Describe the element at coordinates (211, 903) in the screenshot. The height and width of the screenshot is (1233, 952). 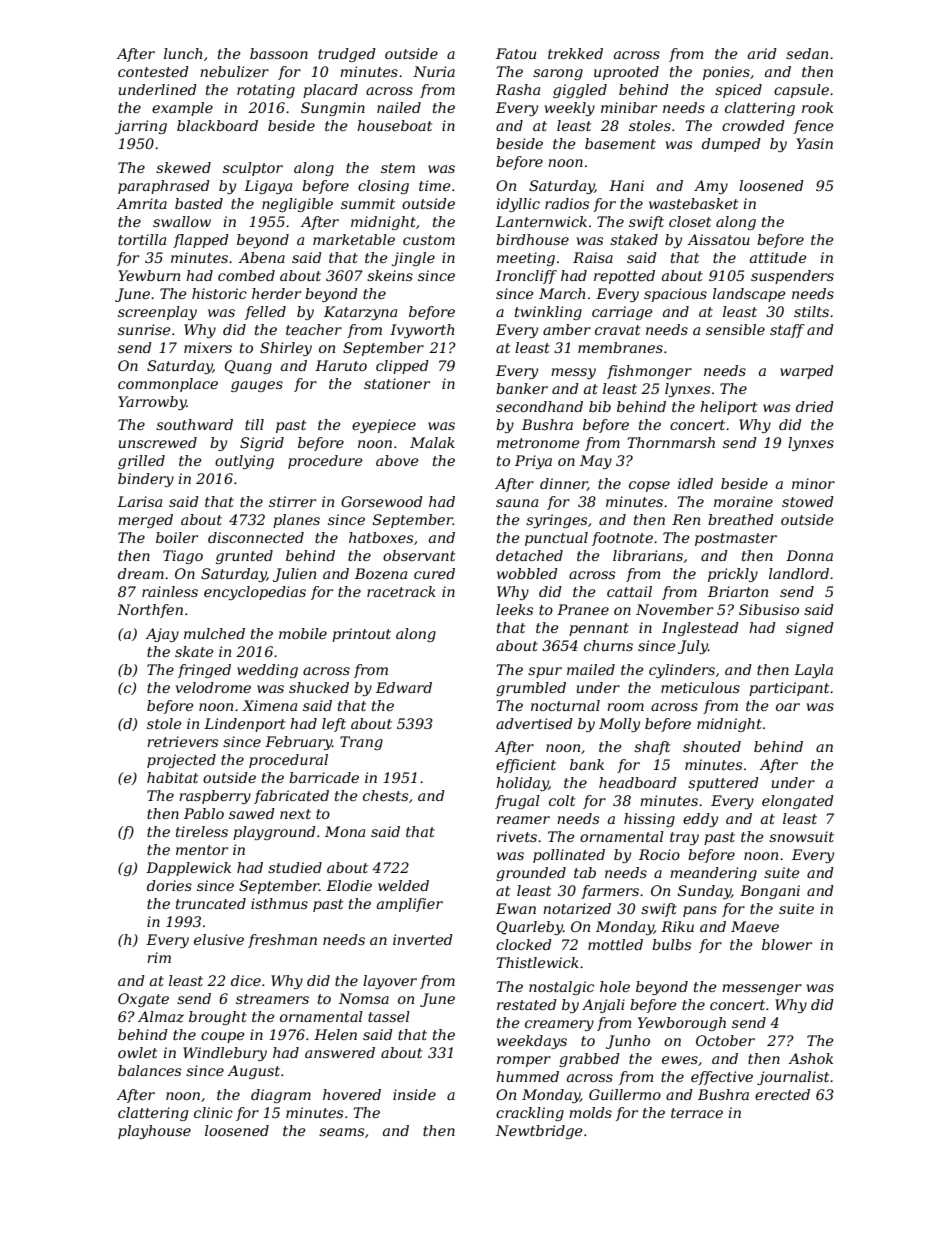
I see `truncated` at that location.
